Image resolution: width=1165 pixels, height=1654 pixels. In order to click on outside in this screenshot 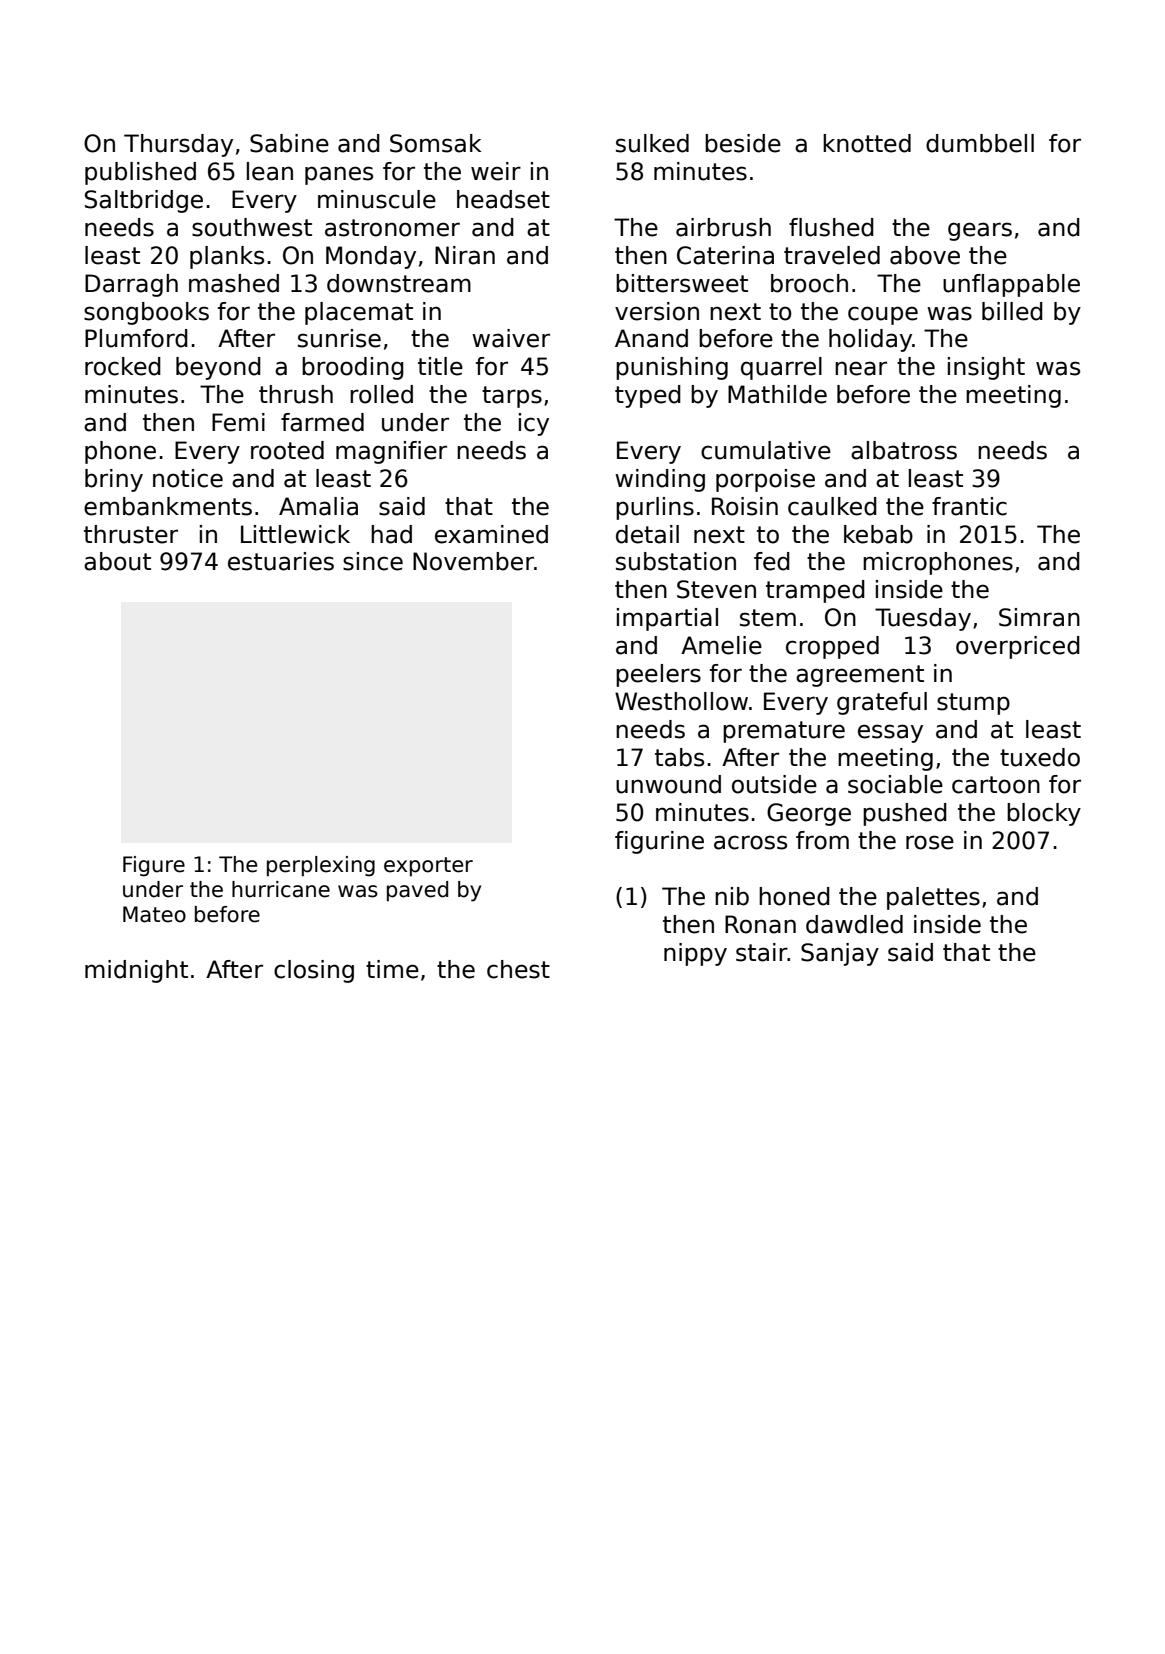, I will do `click(774, 784)`.
